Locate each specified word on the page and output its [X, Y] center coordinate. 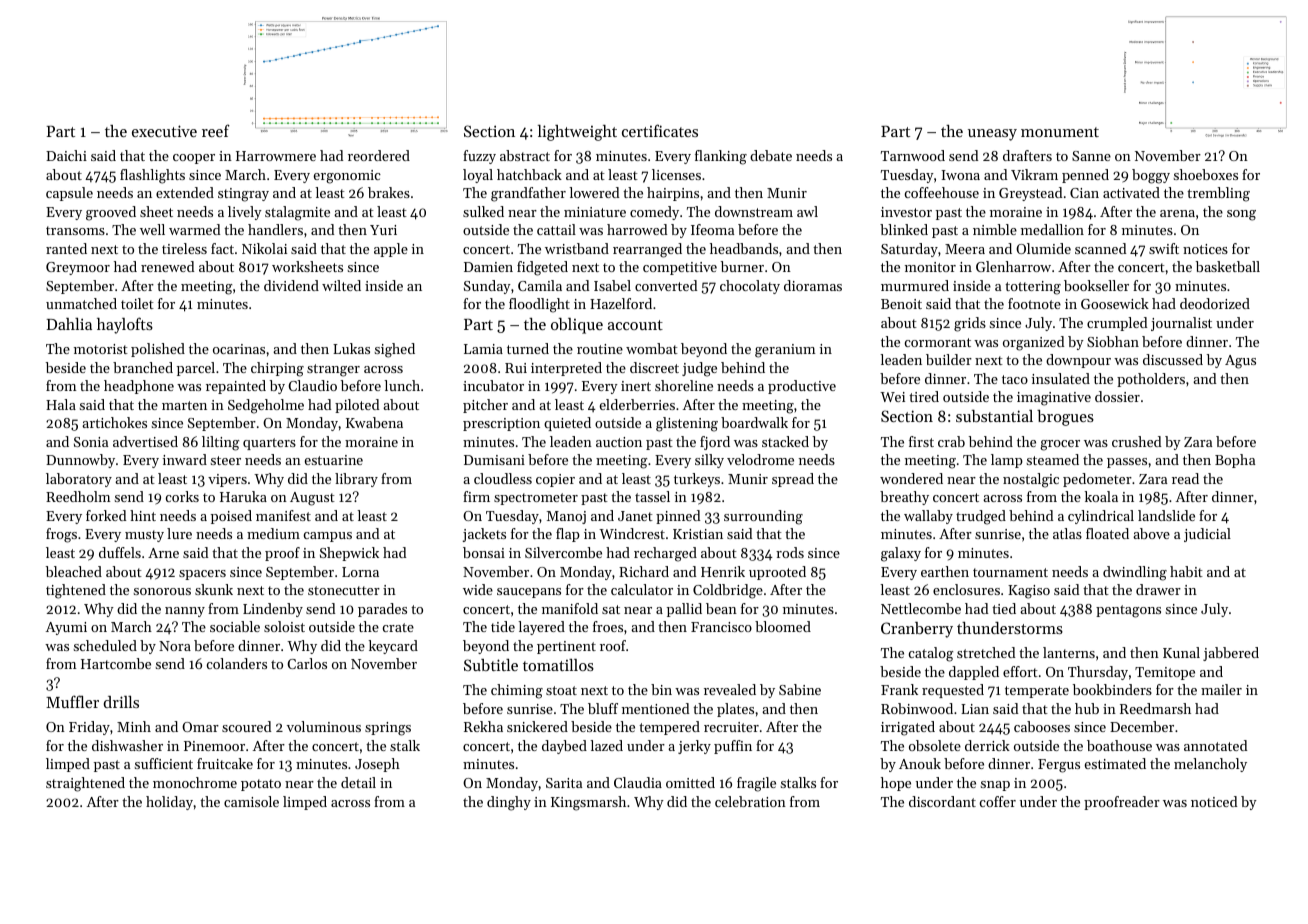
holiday [170, 803]
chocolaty [750, 287]
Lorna [360, 572]
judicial [1207, 535]
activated [1131, 192]
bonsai [484, 552]
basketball [1228, 266]
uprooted [777, 573]
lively [245, 213]
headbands [744, 248]
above [1151, 533]
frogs [61, 535]
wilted [341, 285]
